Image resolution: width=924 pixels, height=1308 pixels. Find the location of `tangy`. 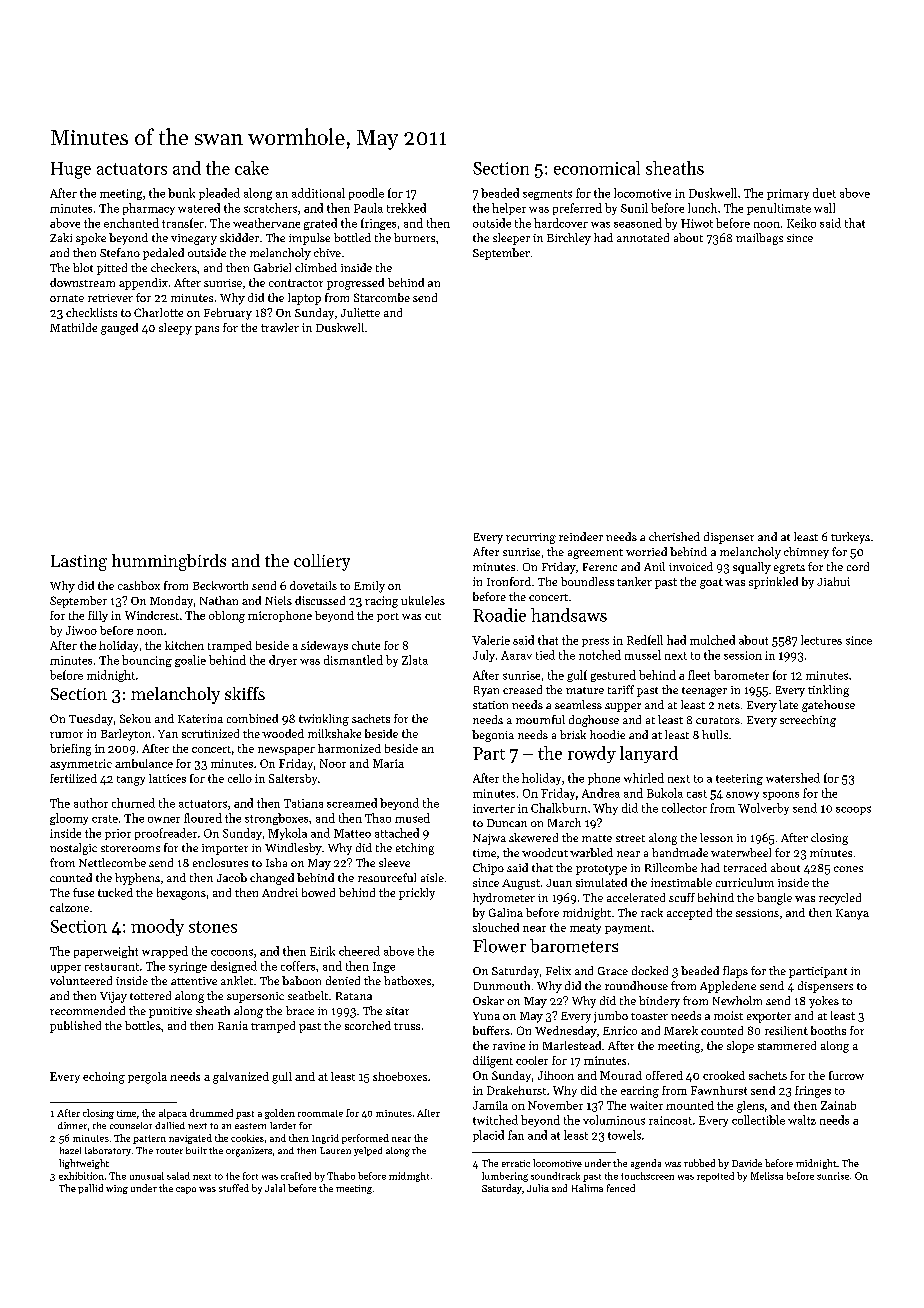

tangy is located at coordinates (131, 781).
